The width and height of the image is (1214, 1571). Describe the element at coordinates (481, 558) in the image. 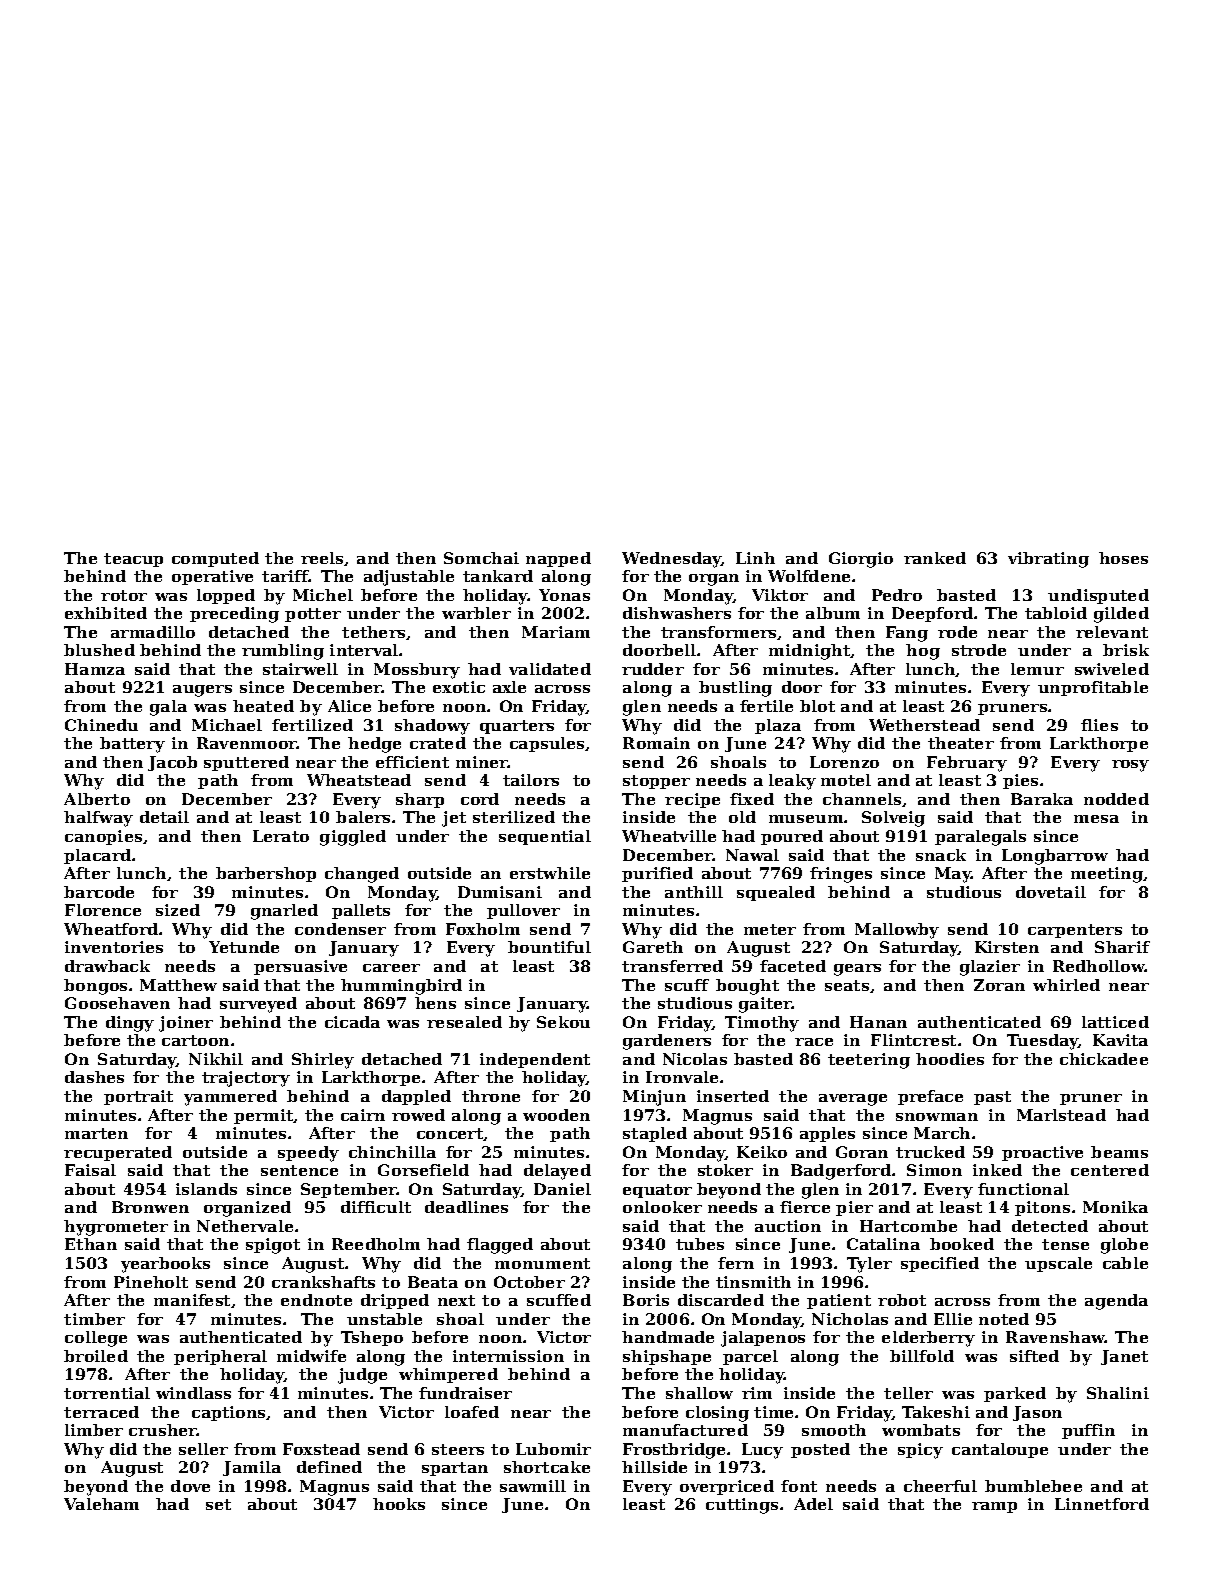

I see `Somchai` at that location.
